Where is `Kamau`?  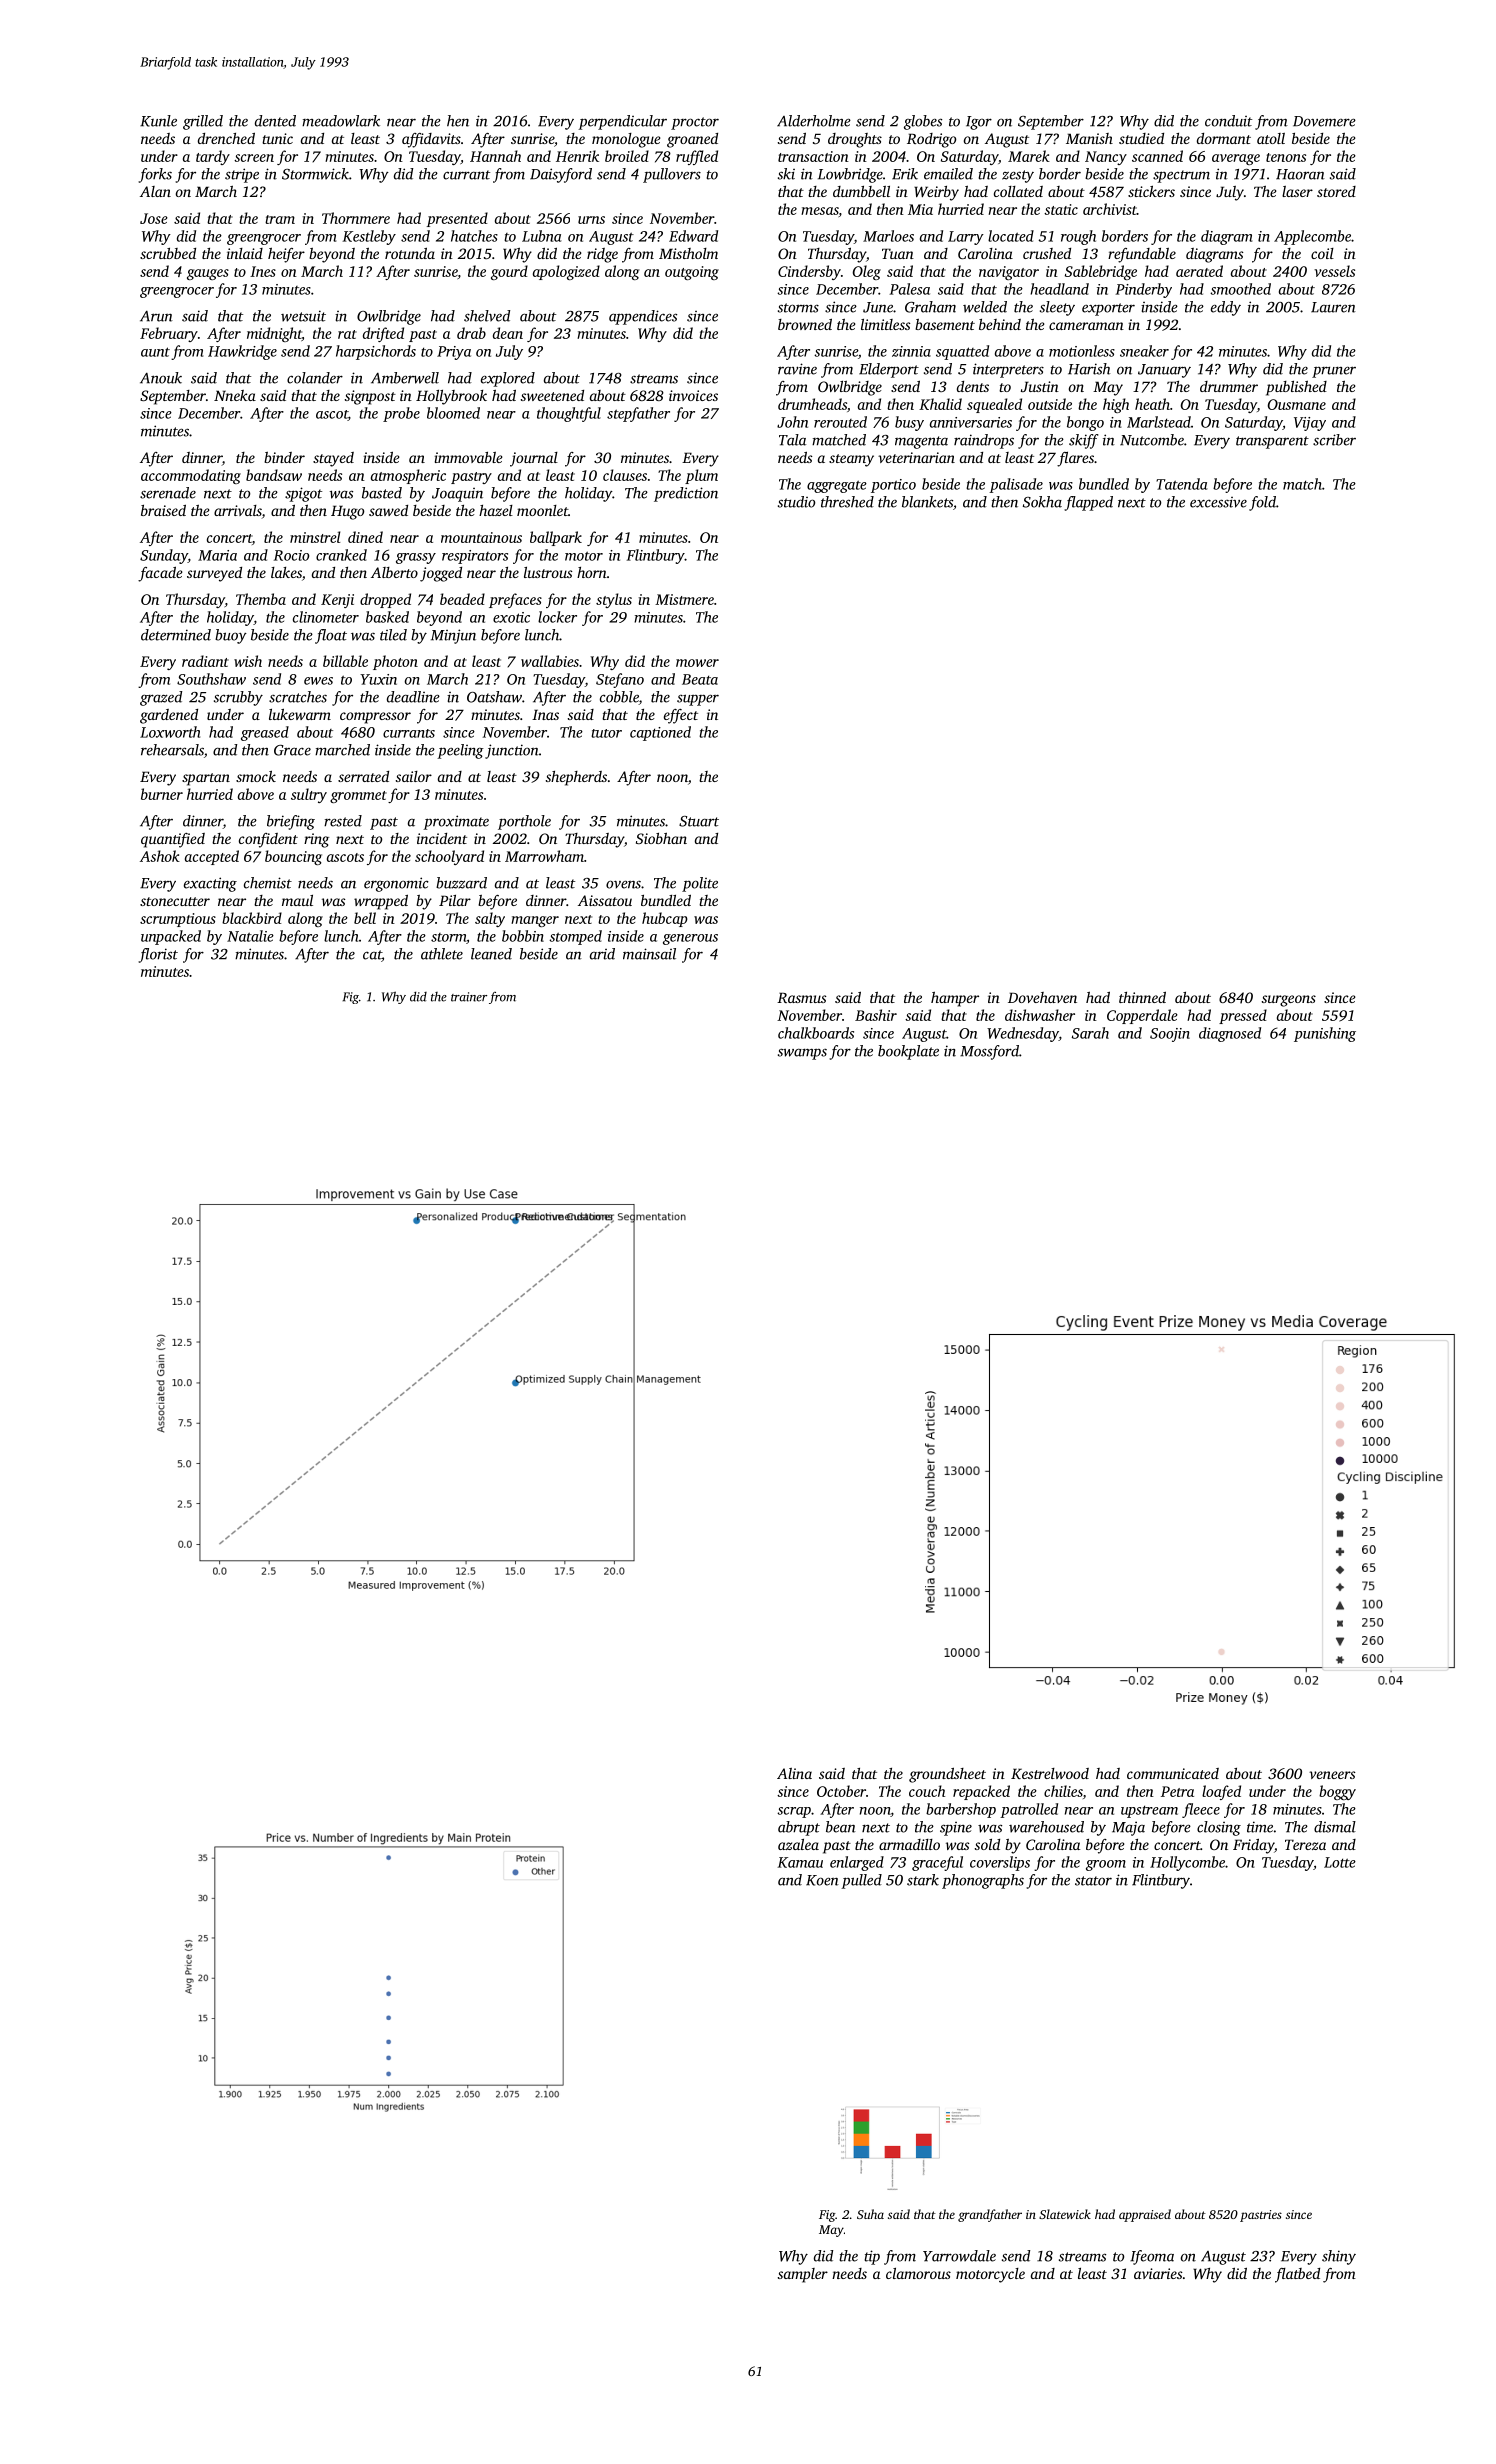
Kamau is located at coordinates (800, 1862).
